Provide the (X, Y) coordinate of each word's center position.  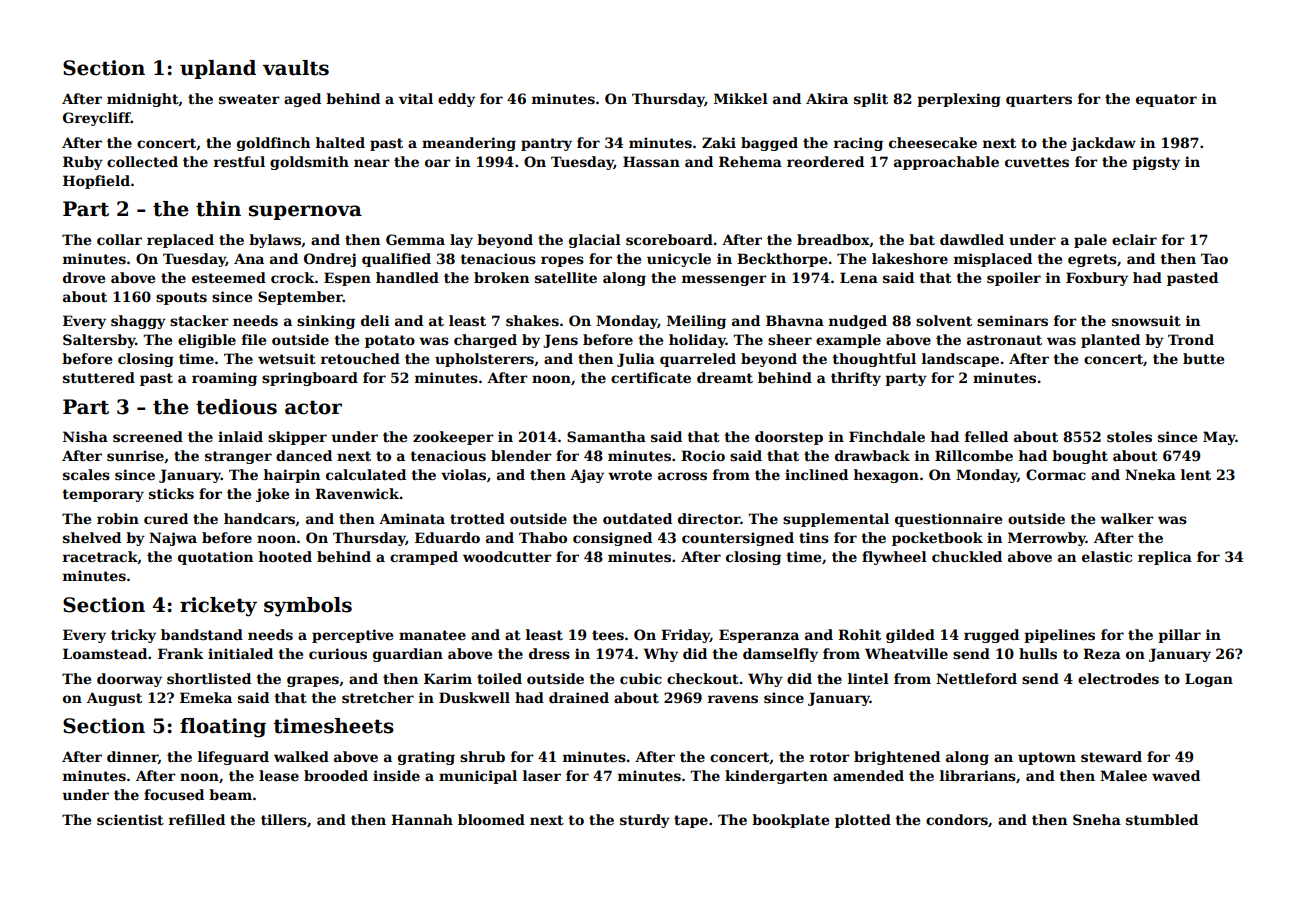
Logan (1209, 680)
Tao (1214, 258)
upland (218, 69)
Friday (685, 636)
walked (301, 756)
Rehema (750, 161)
